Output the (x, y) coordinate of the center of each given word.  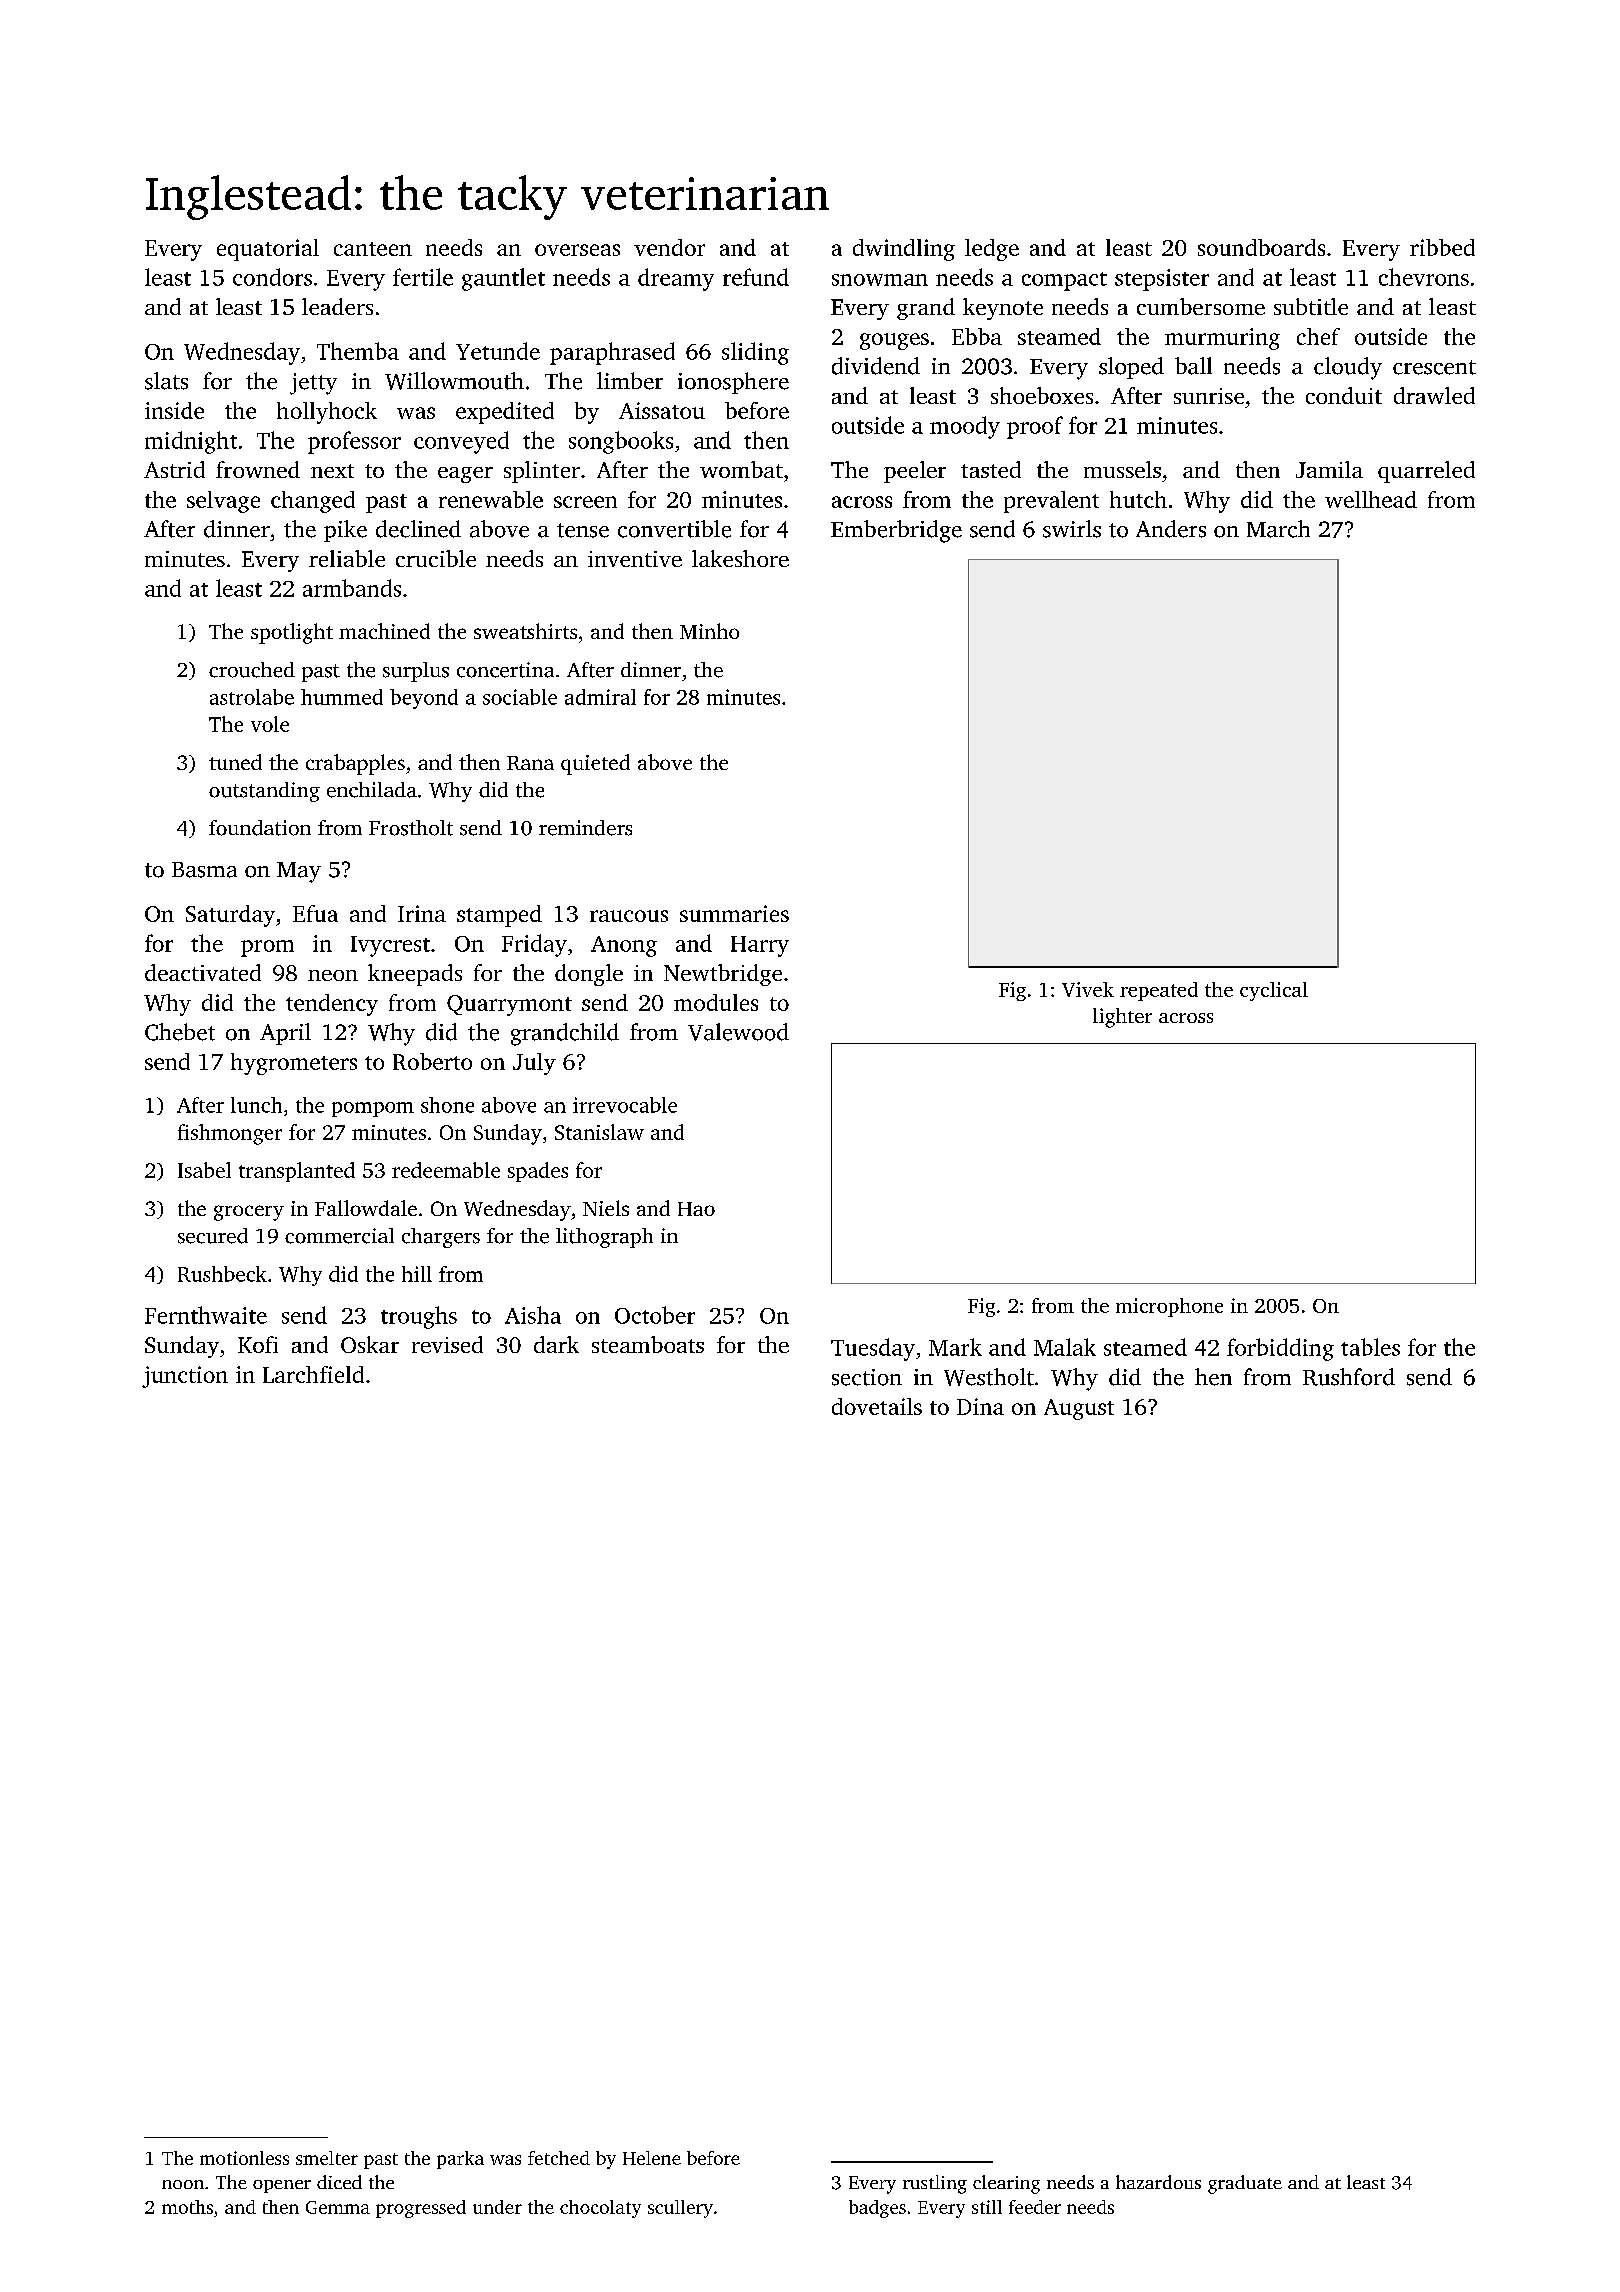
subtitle (1311, 306)
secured (213, 1236)
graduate (1245, 2184)
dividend (876, 366)
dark (556, 1344)
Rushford (1349, 1377)
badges (877, 2209)
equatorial (268, 250)
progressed (421, 2209)
